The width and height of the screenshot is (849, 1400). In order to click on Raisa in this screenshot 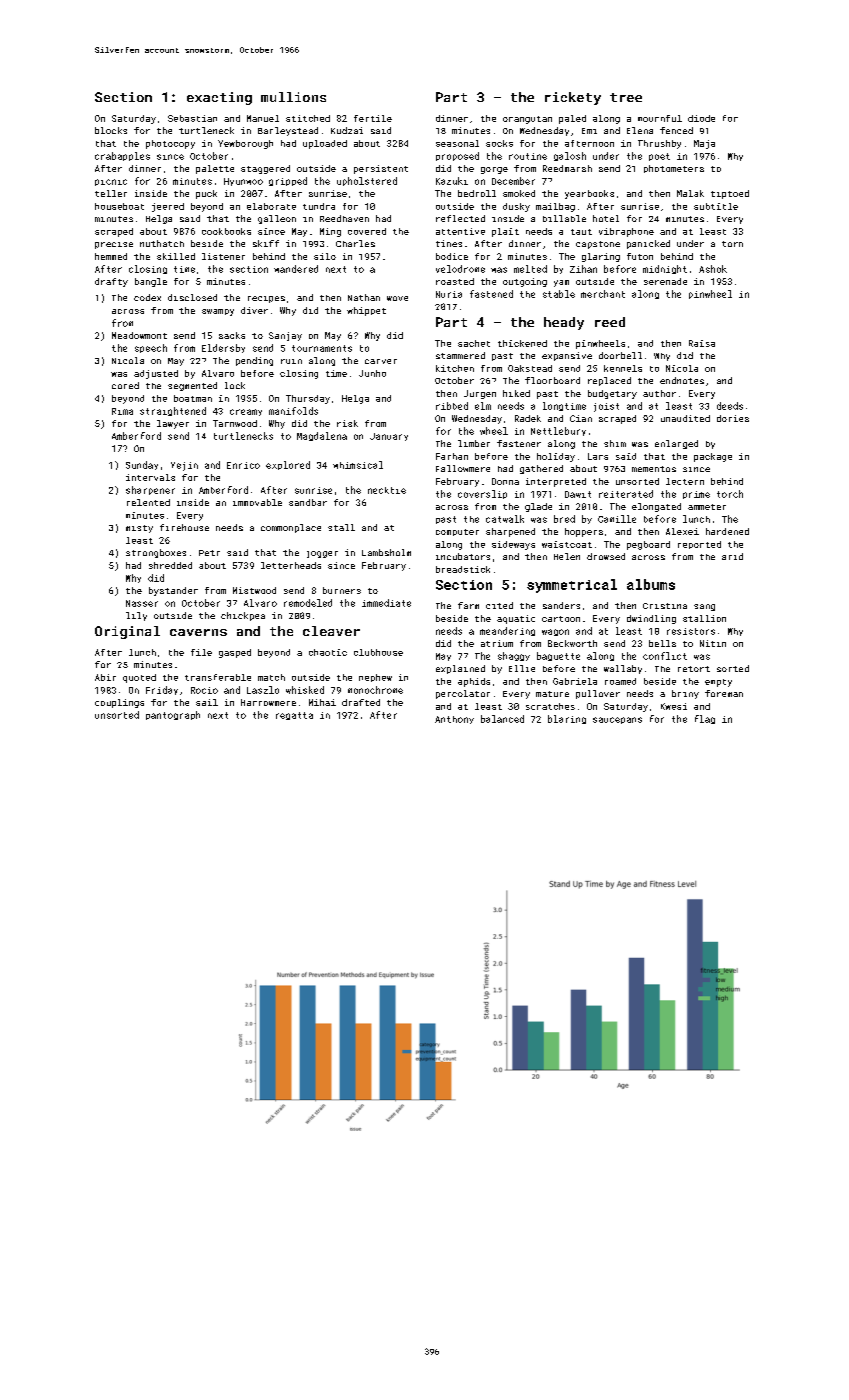, I will do `click(702, 343)`.
